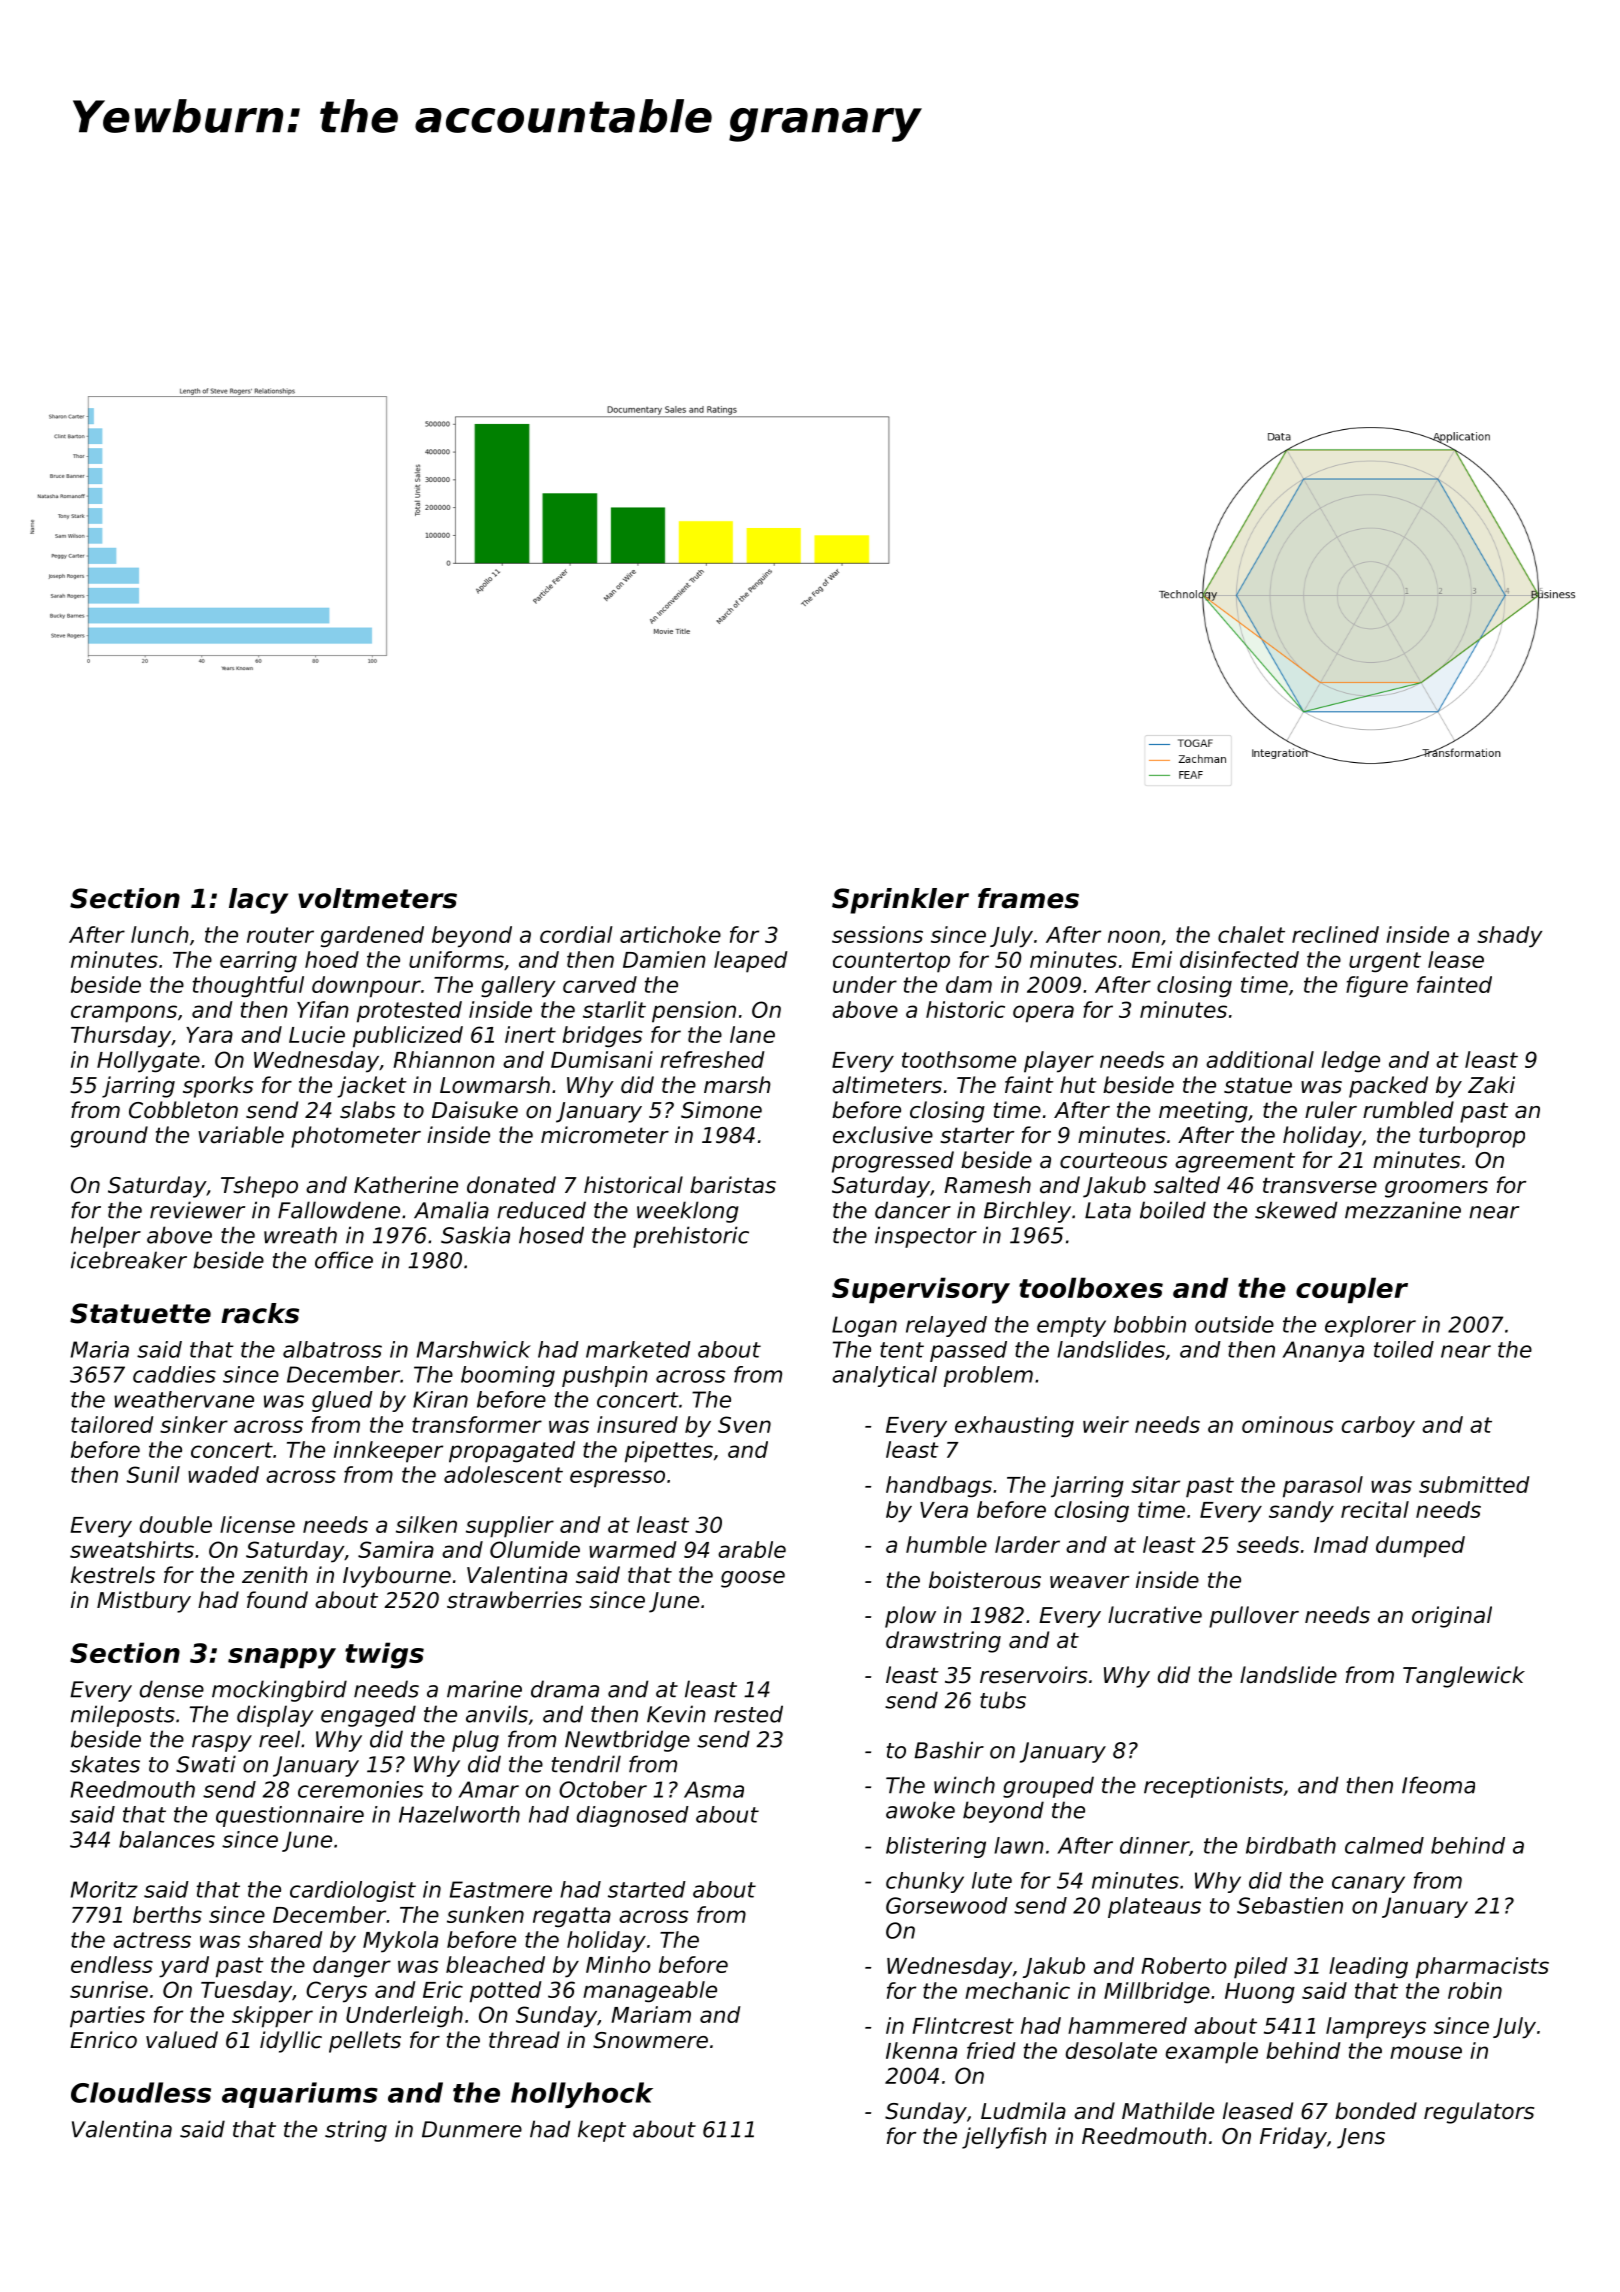 Image resolution: width=1620 pixels, height=2292 pixels. Describe the element at coordinates (377, 898) in the image. I see `voltmeters` at that location.
